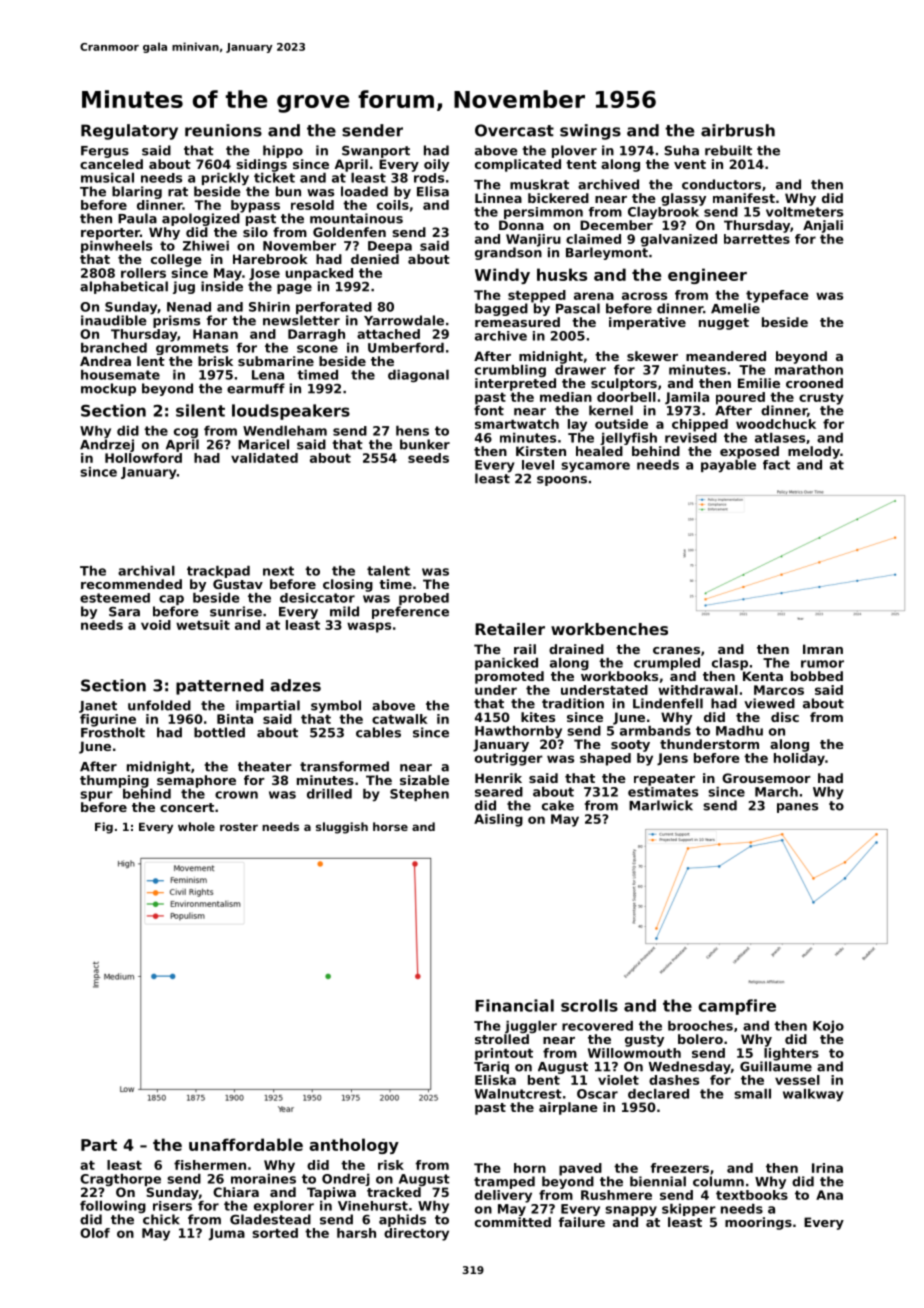  I want to click on barrettes, so click(757, 239).
